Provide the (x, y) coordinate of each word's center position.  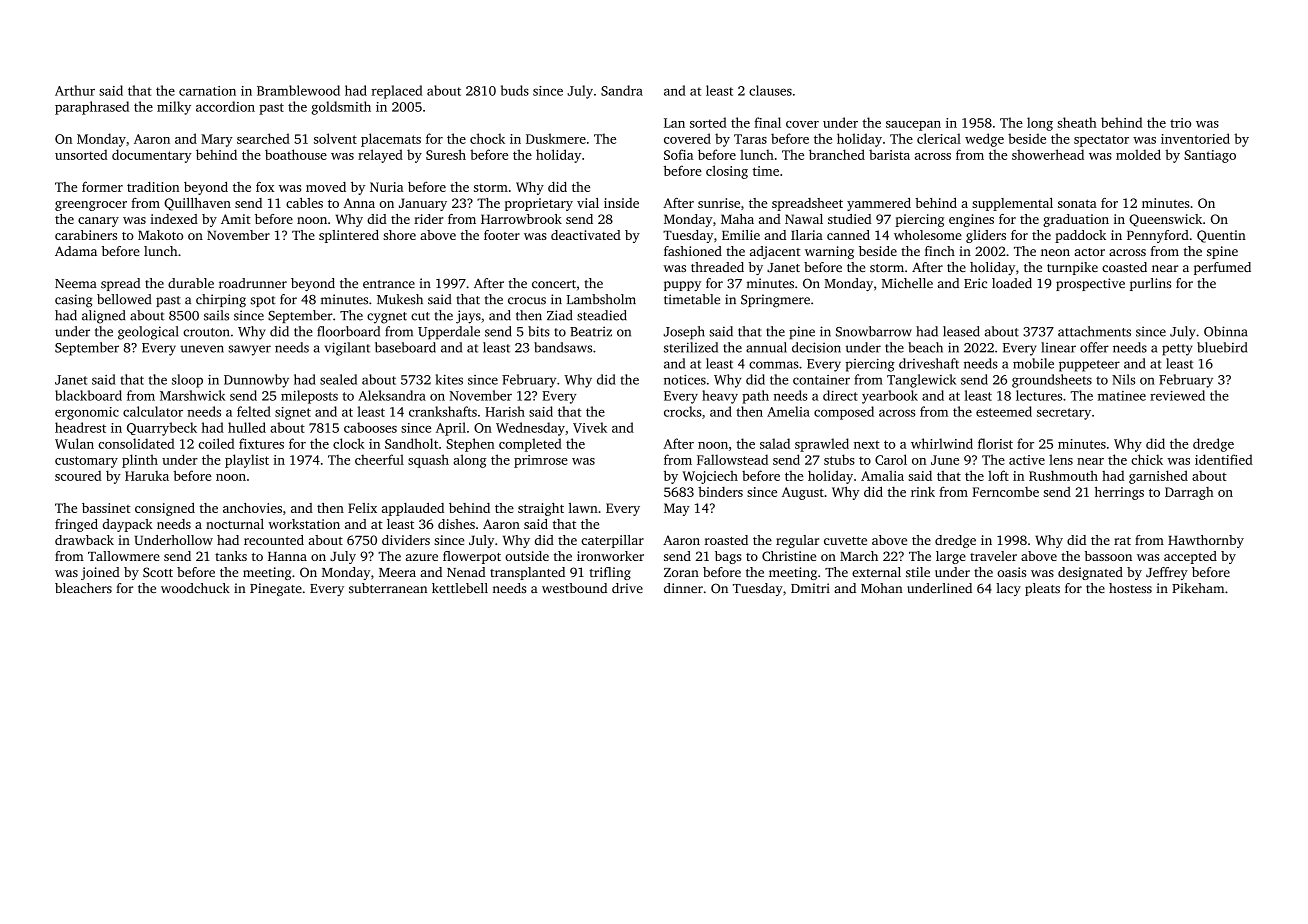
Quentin (1221, 236)
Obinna (1225, 331)
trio (1180, 123)
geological (148, 333)
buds (515, 90)
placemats (391, 140)
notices (685, 380)
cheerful (379, 459)
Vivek (590, 427)
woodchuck (195, 588)
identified (1224, 459)
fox (265, 186)
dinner (683, 588)
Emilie (741, 235)
